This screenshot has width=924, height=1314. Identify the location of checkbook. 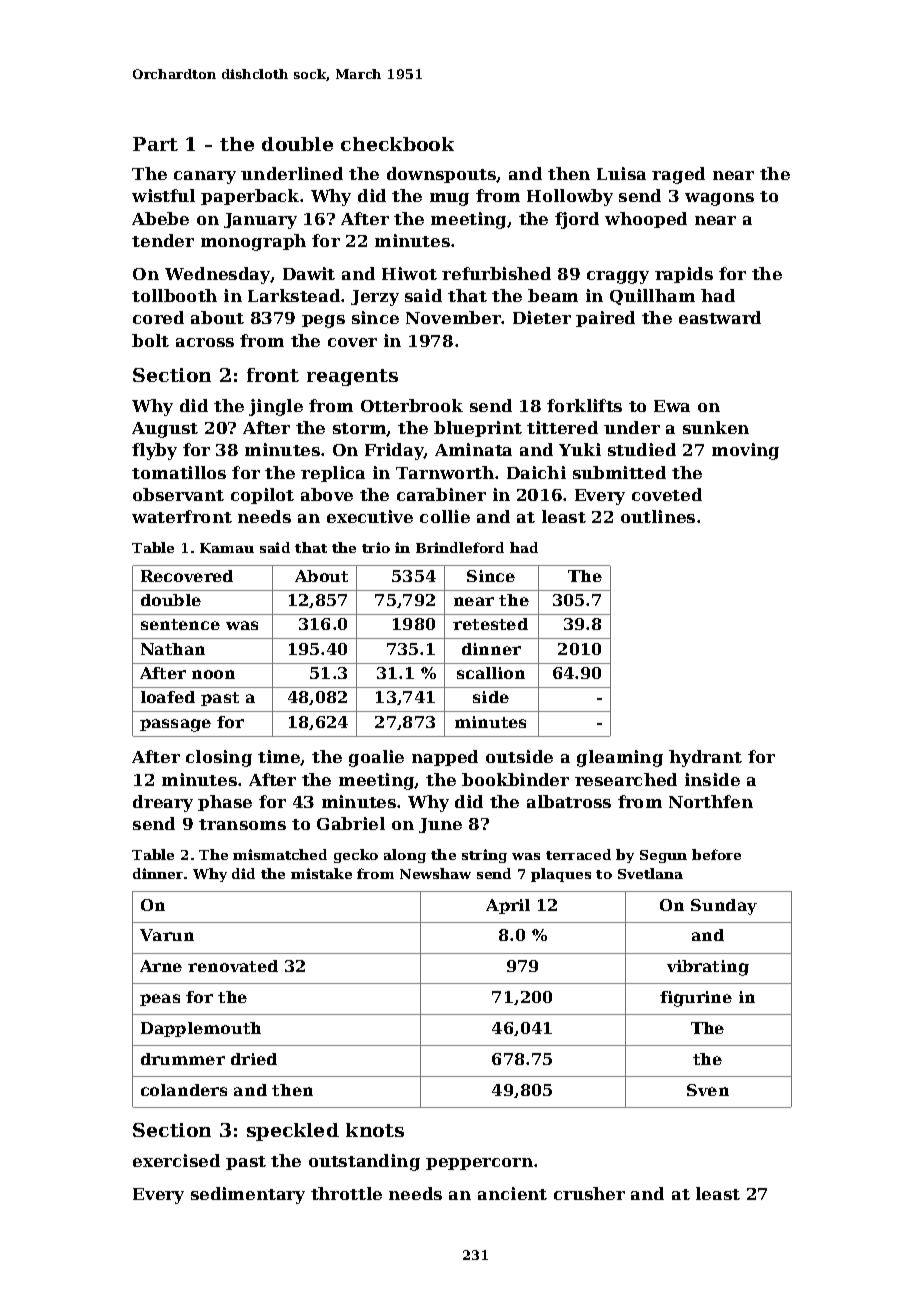
(397, 144).
